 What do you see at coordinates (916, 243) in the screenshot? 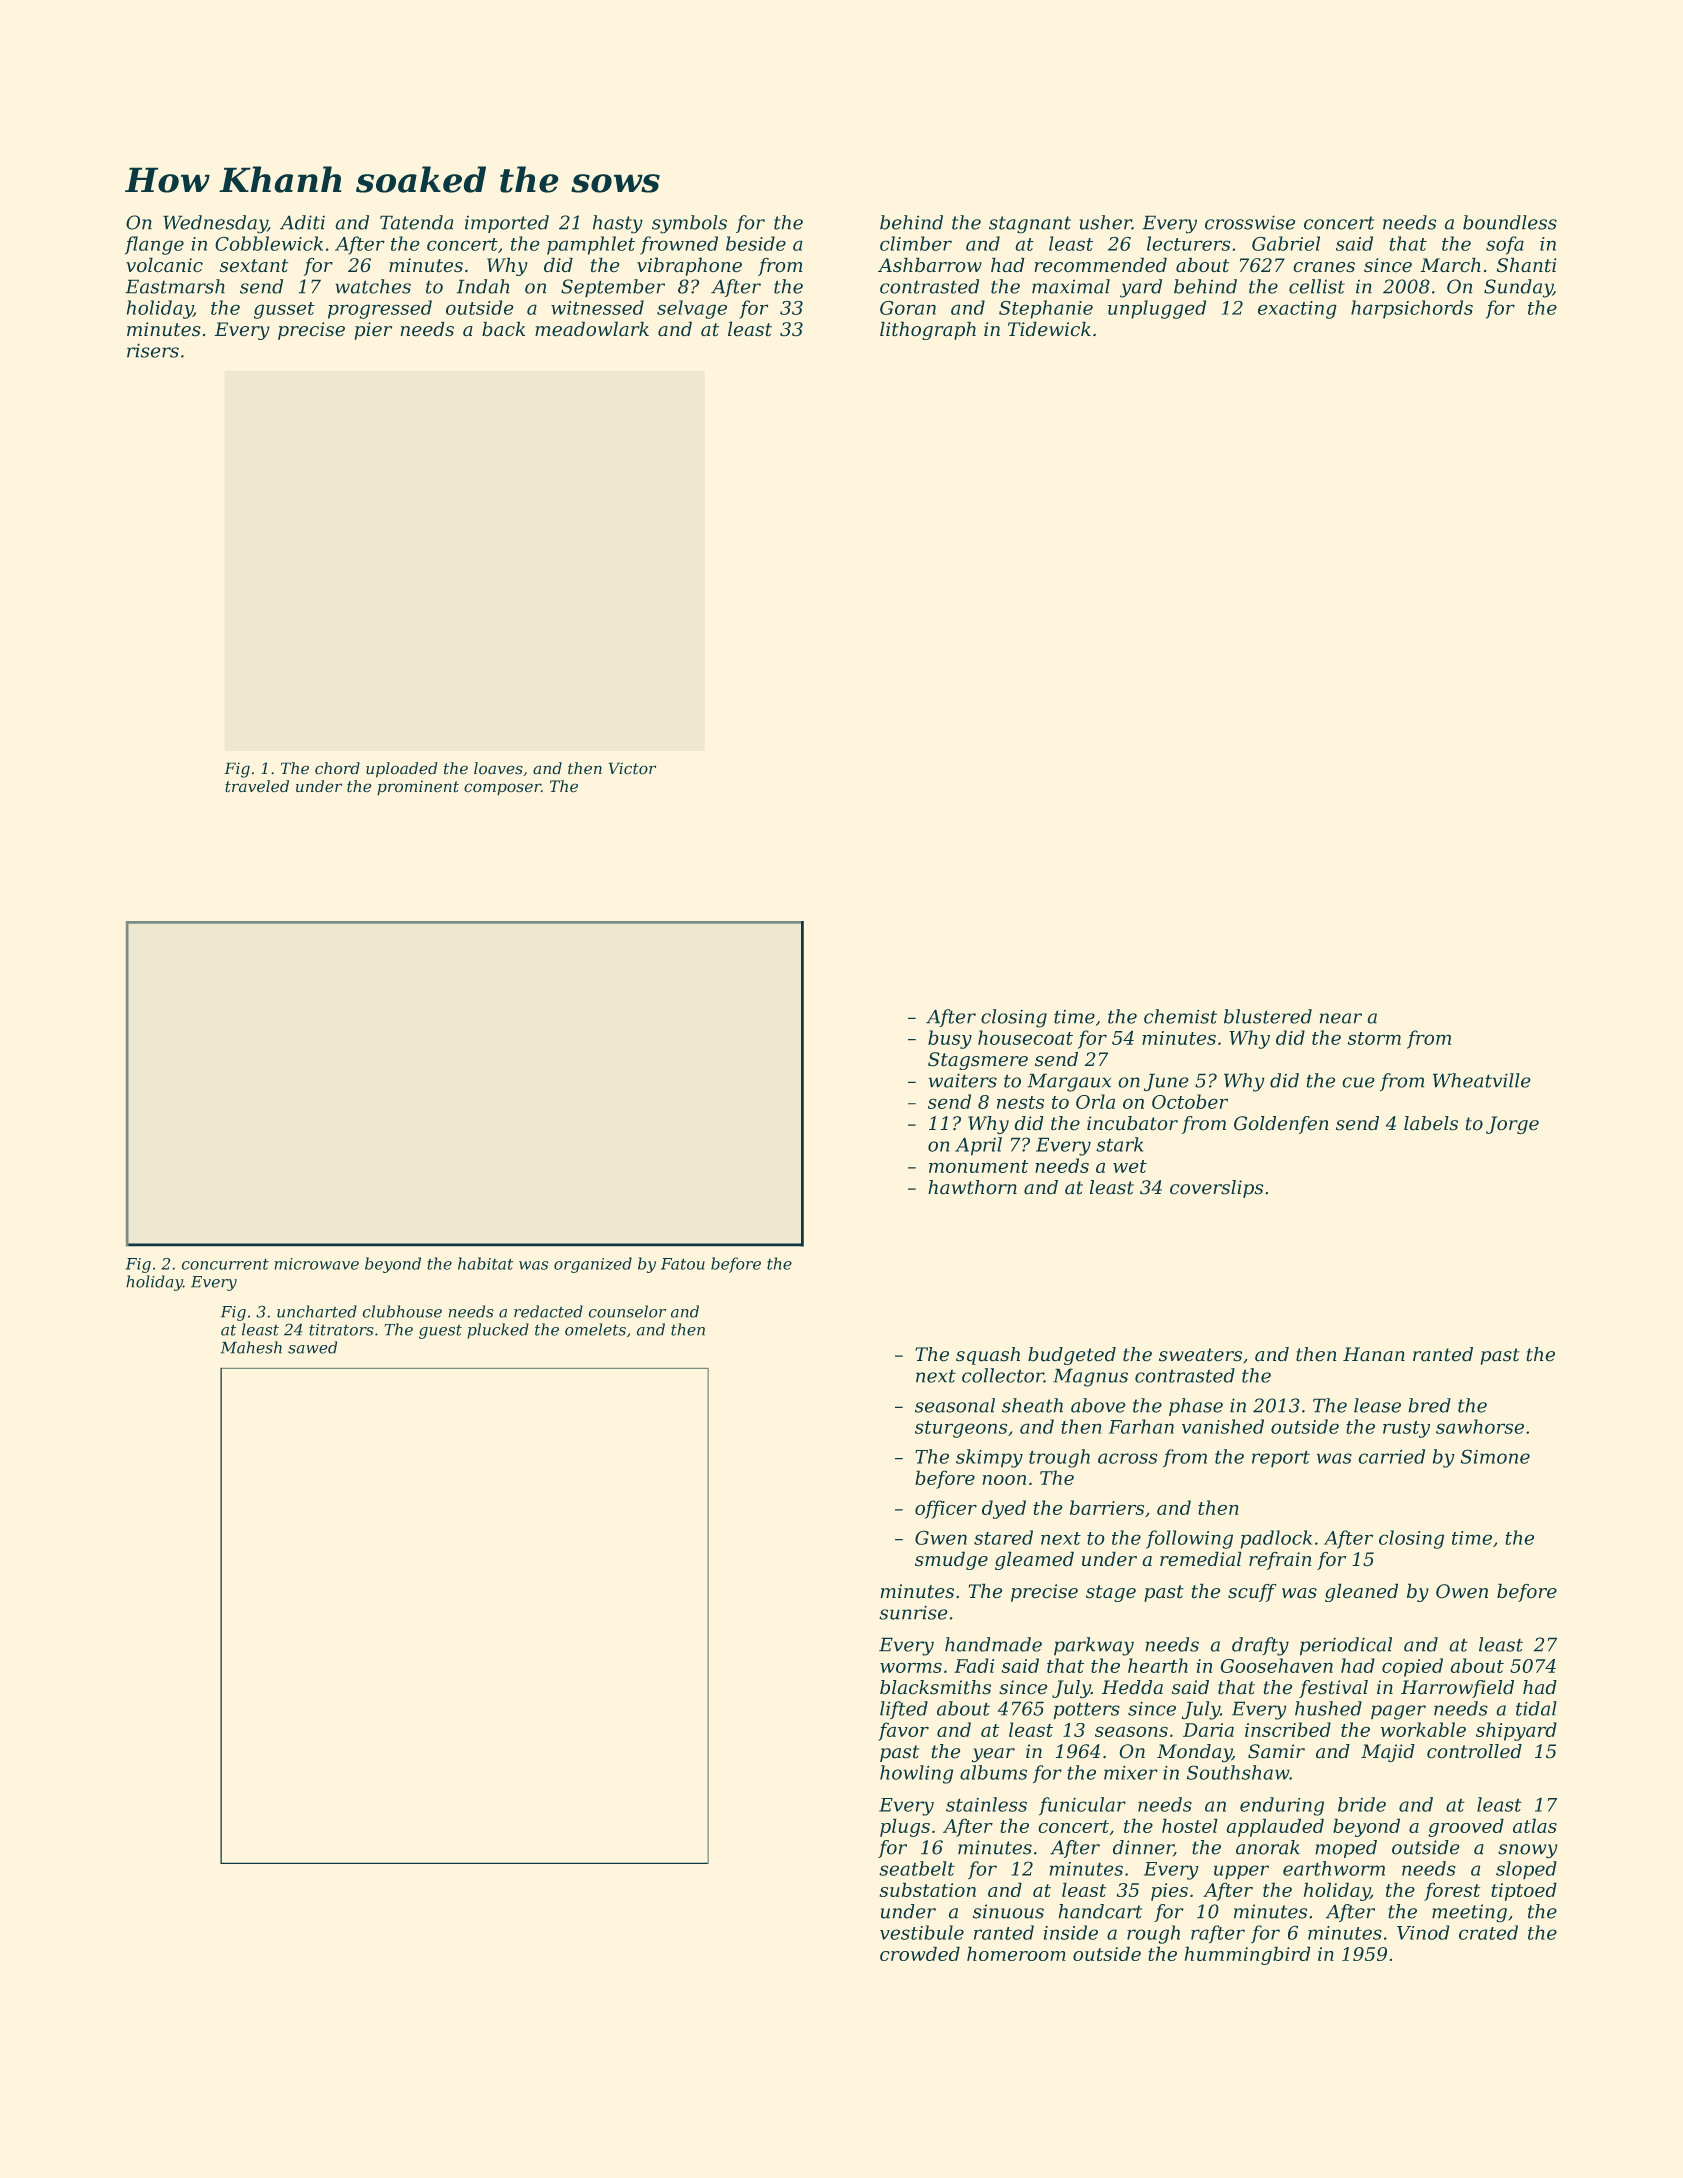
I see `climber` at bounding box center [916, 243].
